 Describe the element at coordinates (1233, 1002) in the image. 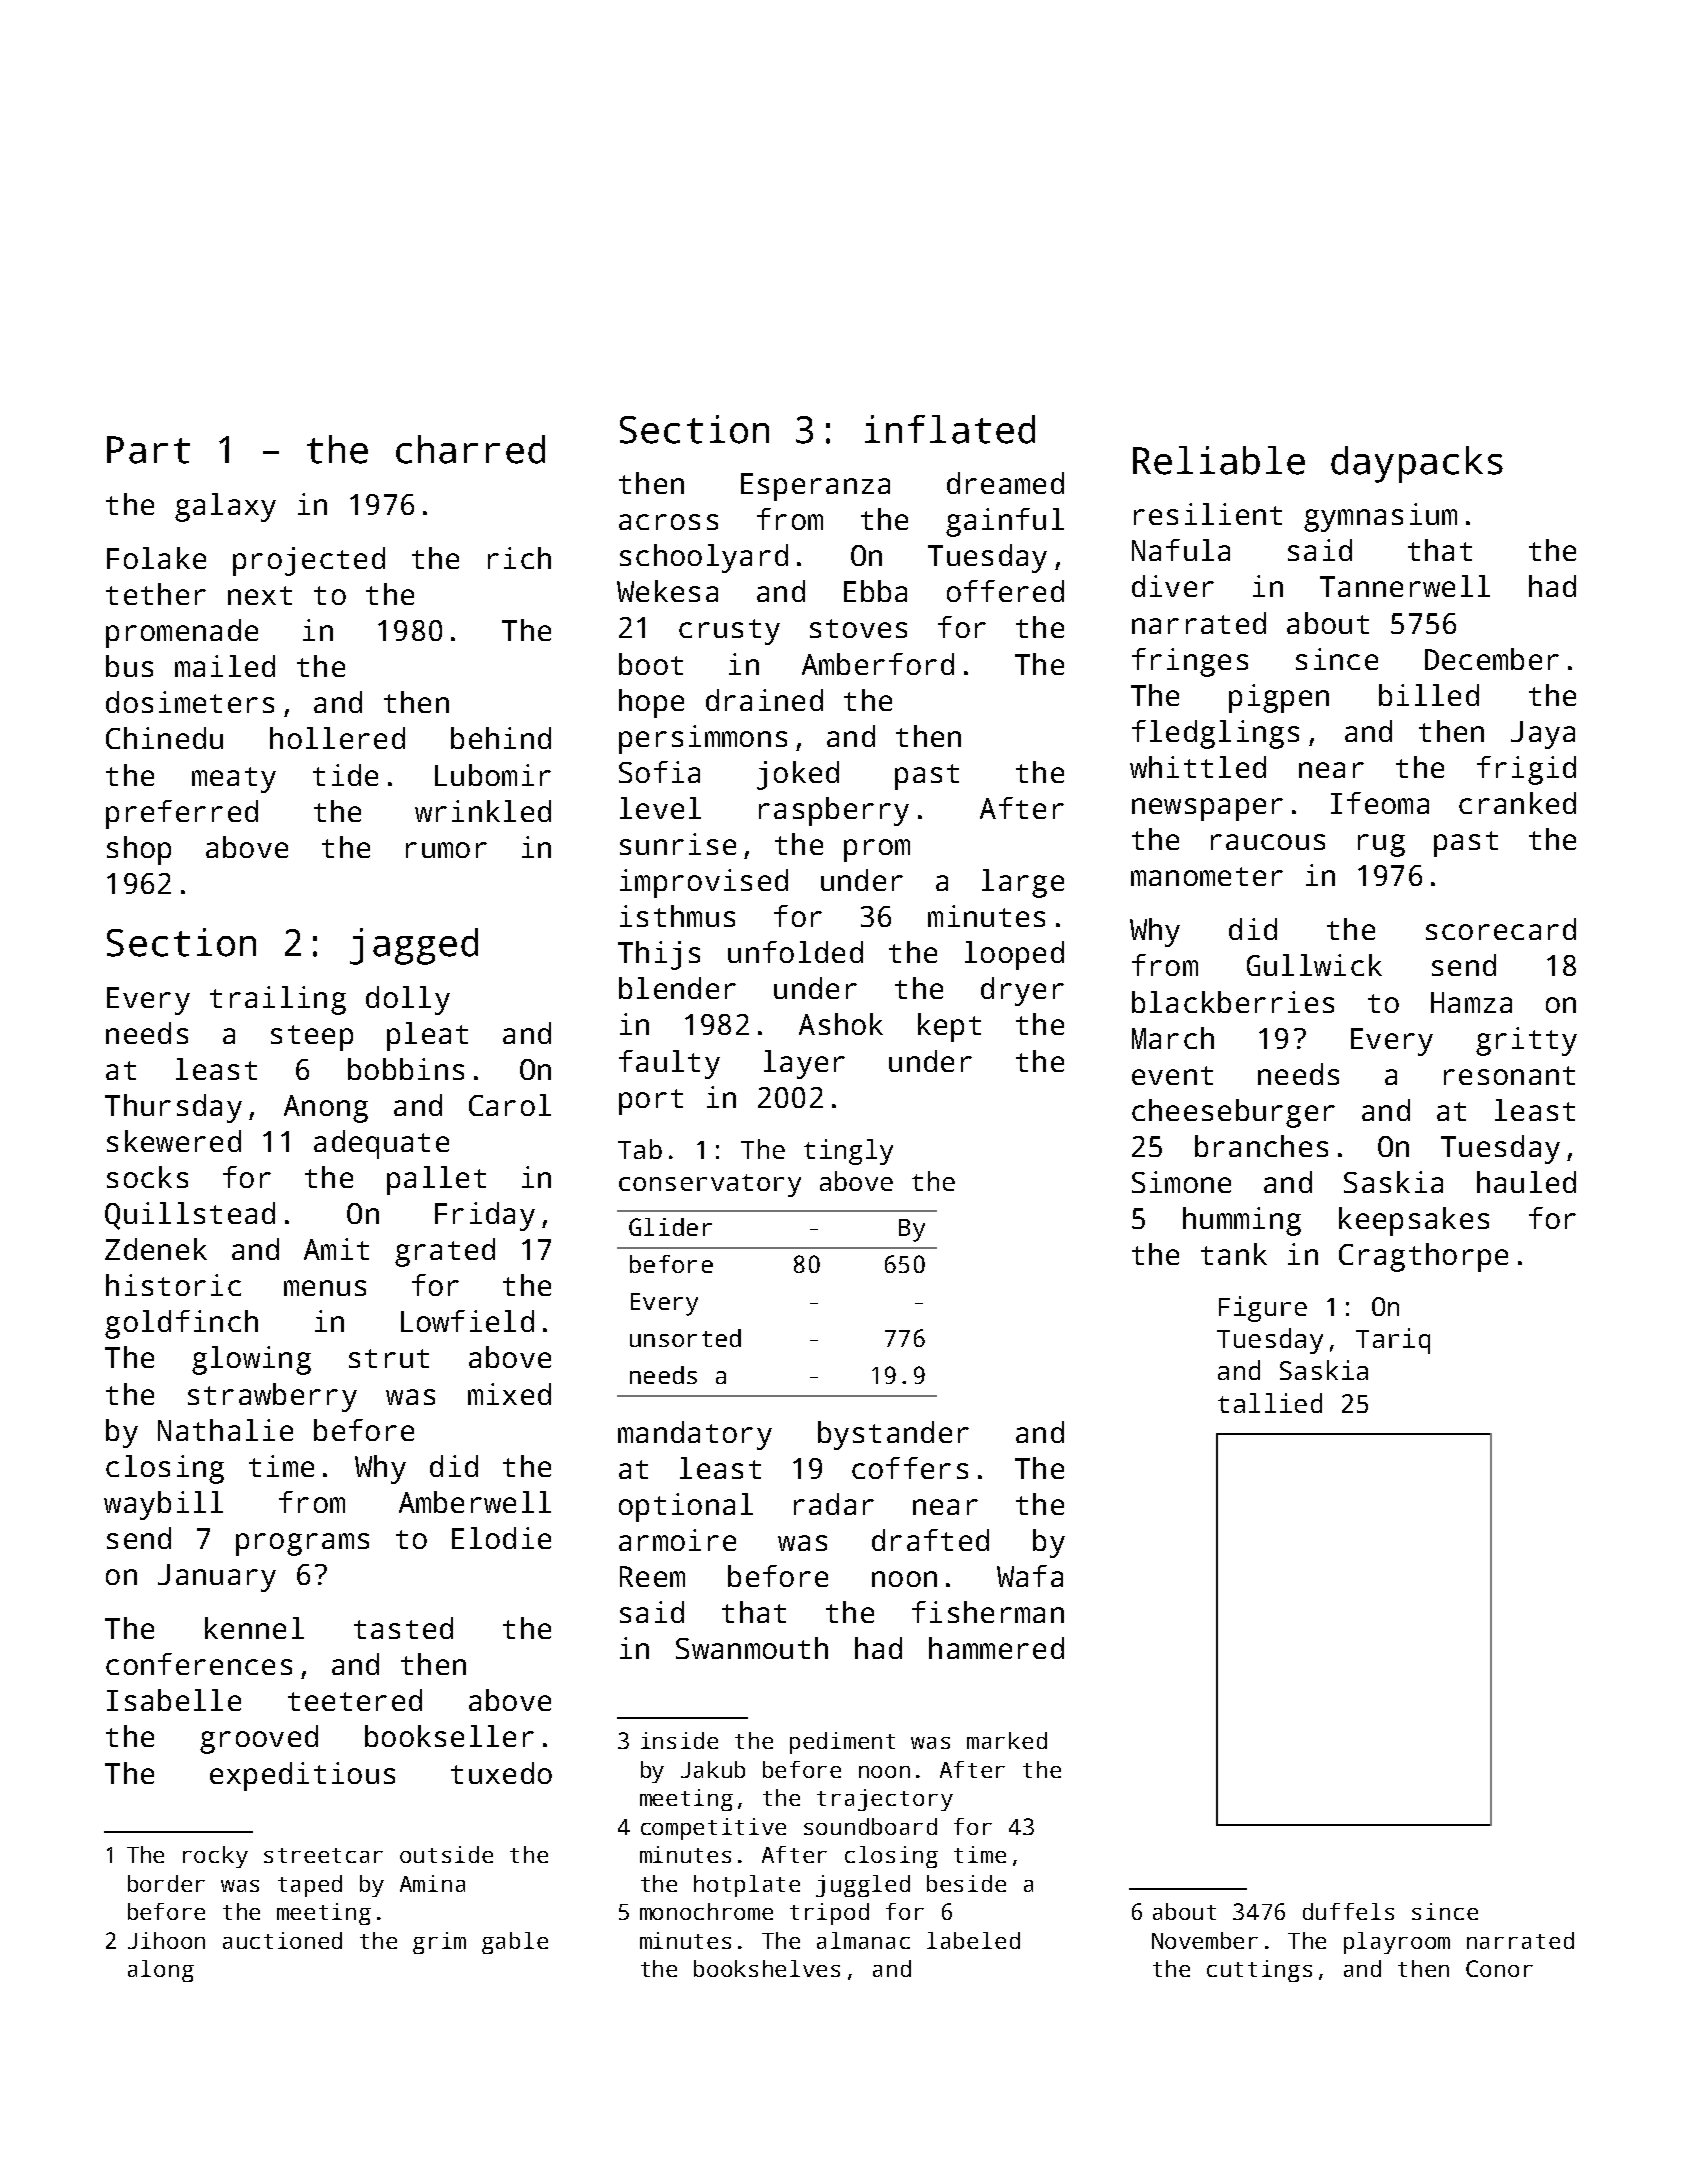

I see `blackberries` at that location.
